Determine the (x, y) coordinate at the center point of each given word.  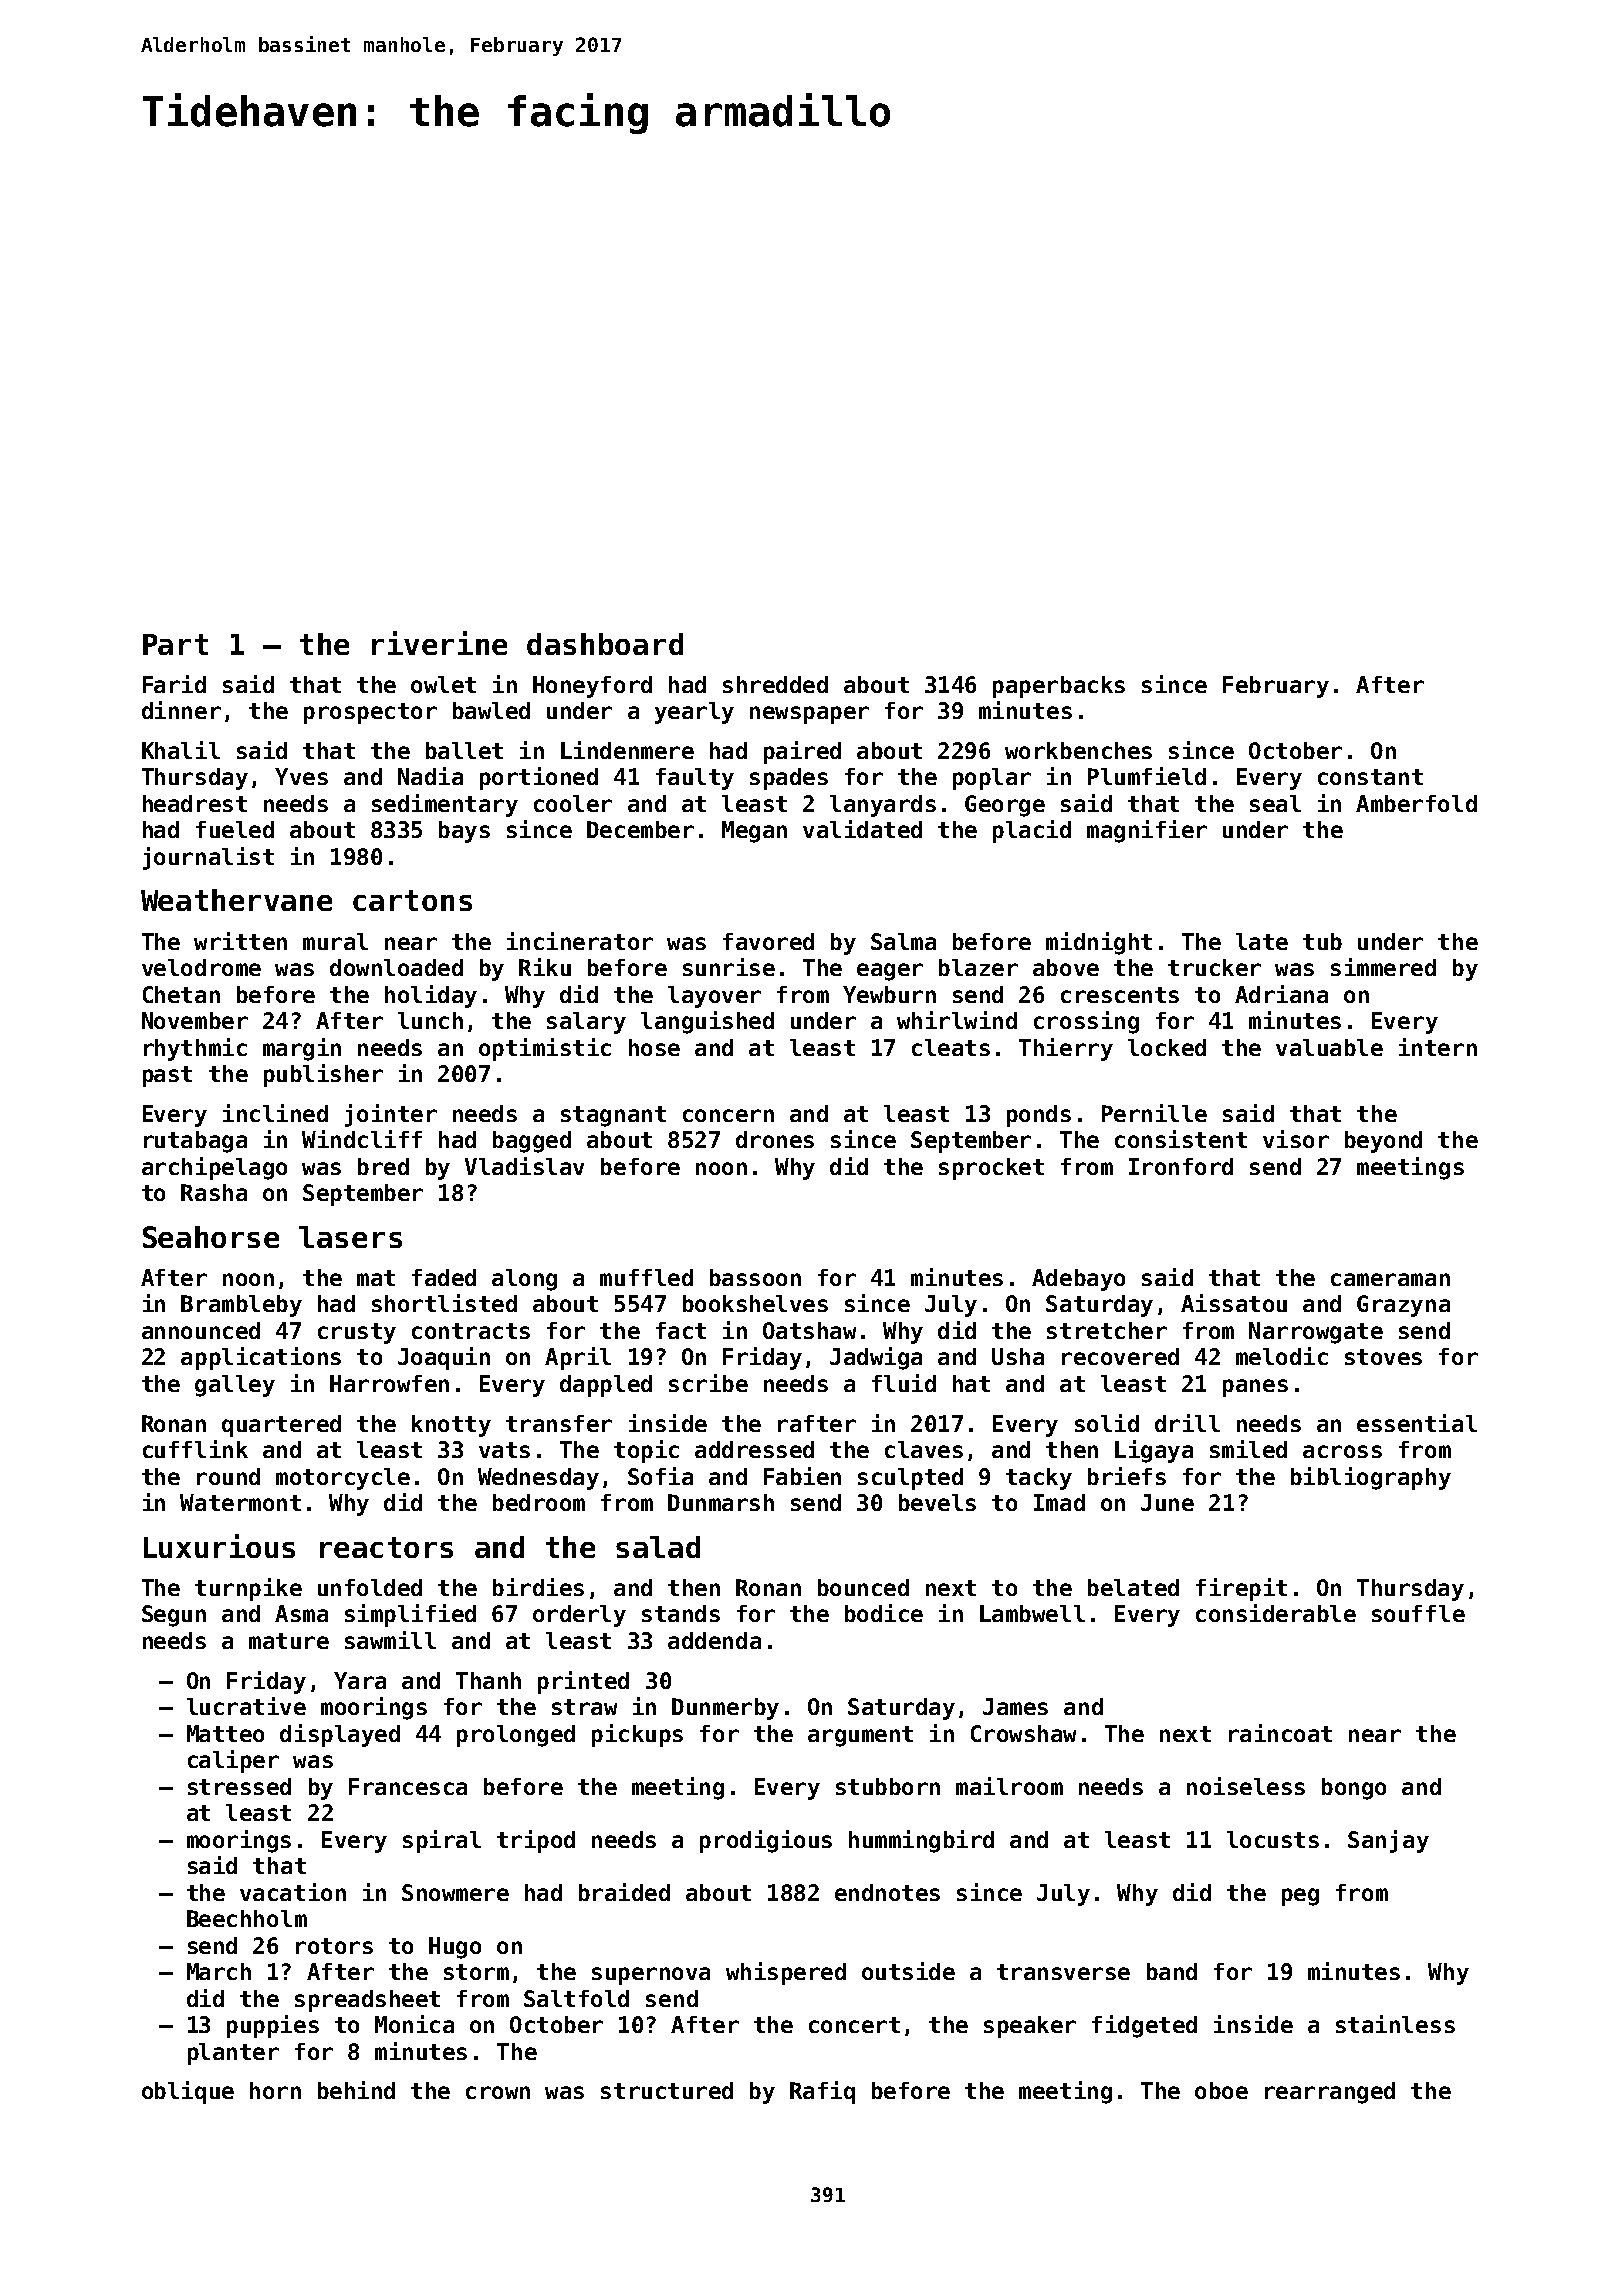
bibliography (1371, 1478)
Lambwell (1032, 1613)
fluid (904, 1383)
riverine (439, 643)
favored (768, 941)
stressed (239, 1786)
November (195, 1020)
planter (233, 2054)
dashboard (605, 644)
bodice (884, 1613)
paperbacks (1059, 687)
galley (235, 1386)
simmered (1383, 967)
